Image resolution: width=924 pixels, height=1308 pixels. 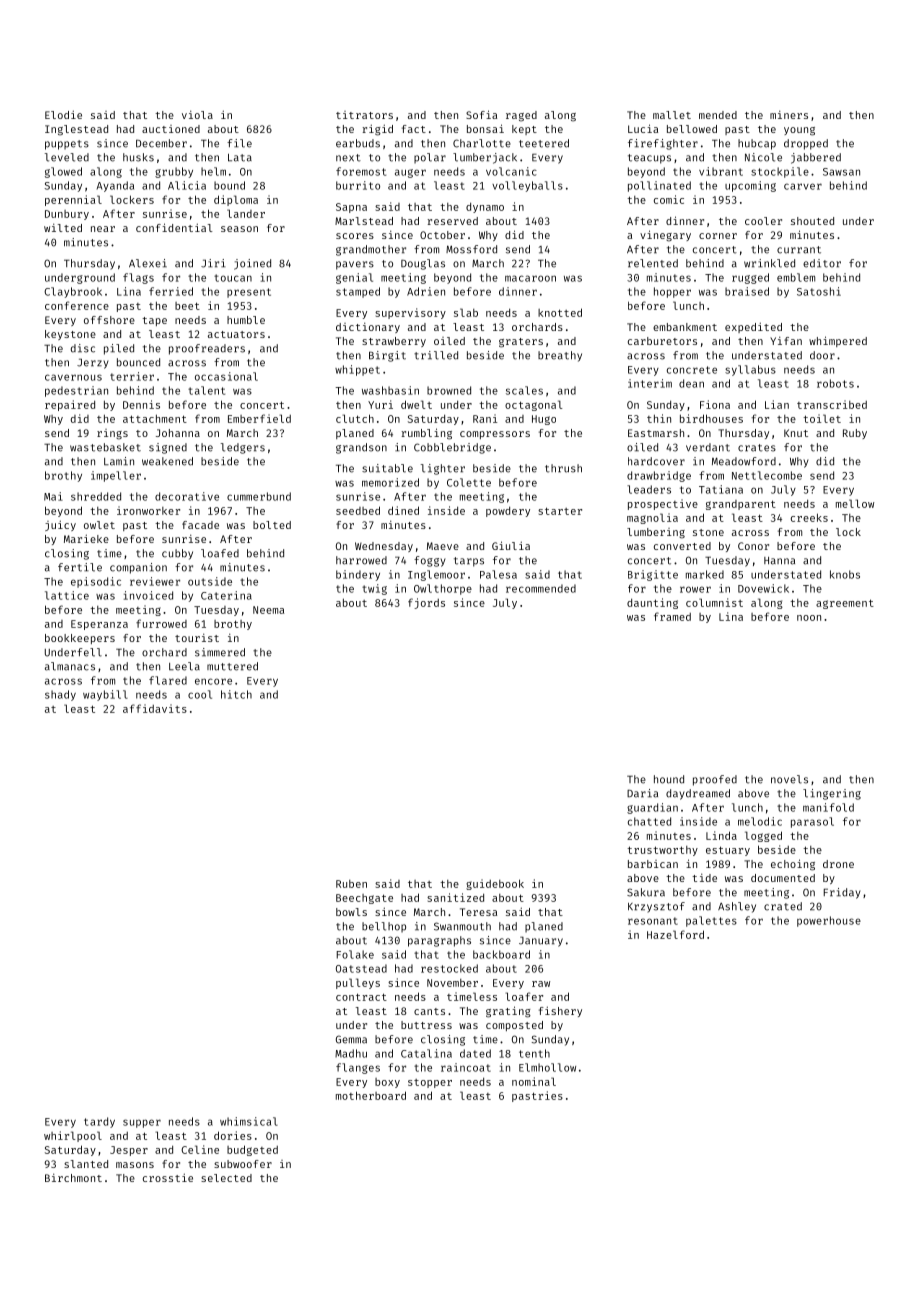 I want to click on barbican, so click(x=653, y=864).
